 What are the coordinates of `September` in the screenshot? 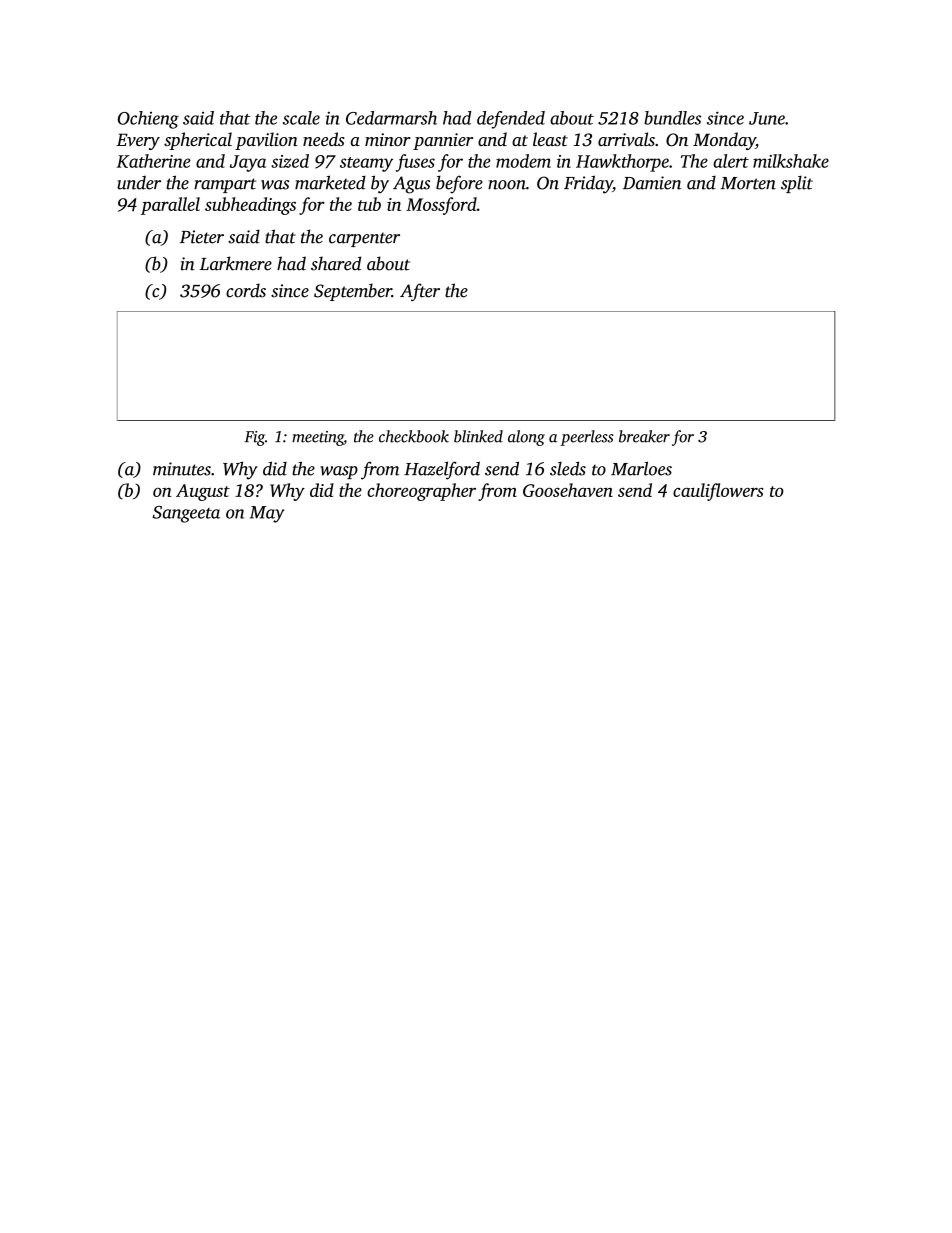 It's located at (353, 292).
